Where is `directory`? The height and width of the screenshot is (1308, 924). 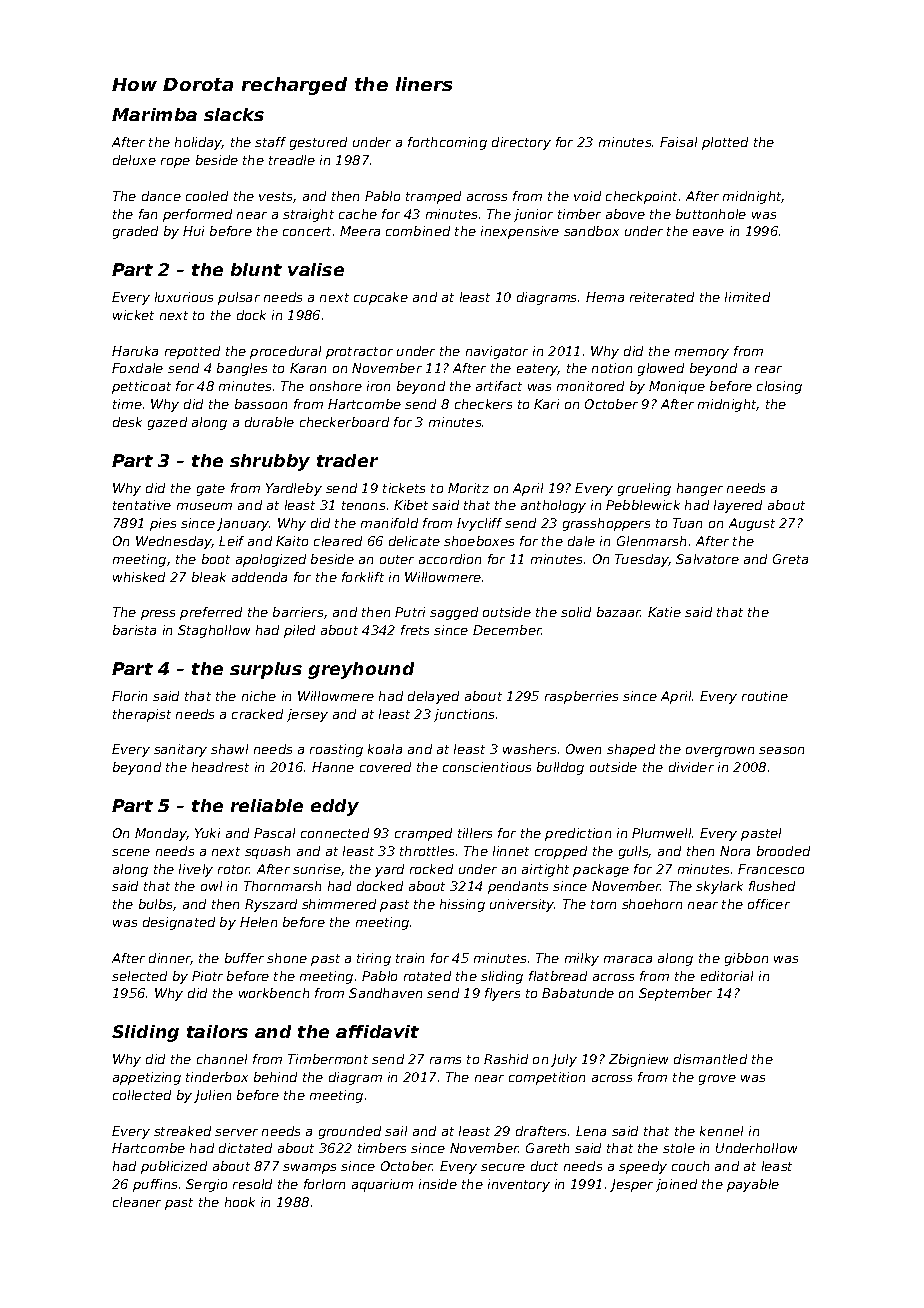 directory is located at coordinates (521, 143).
